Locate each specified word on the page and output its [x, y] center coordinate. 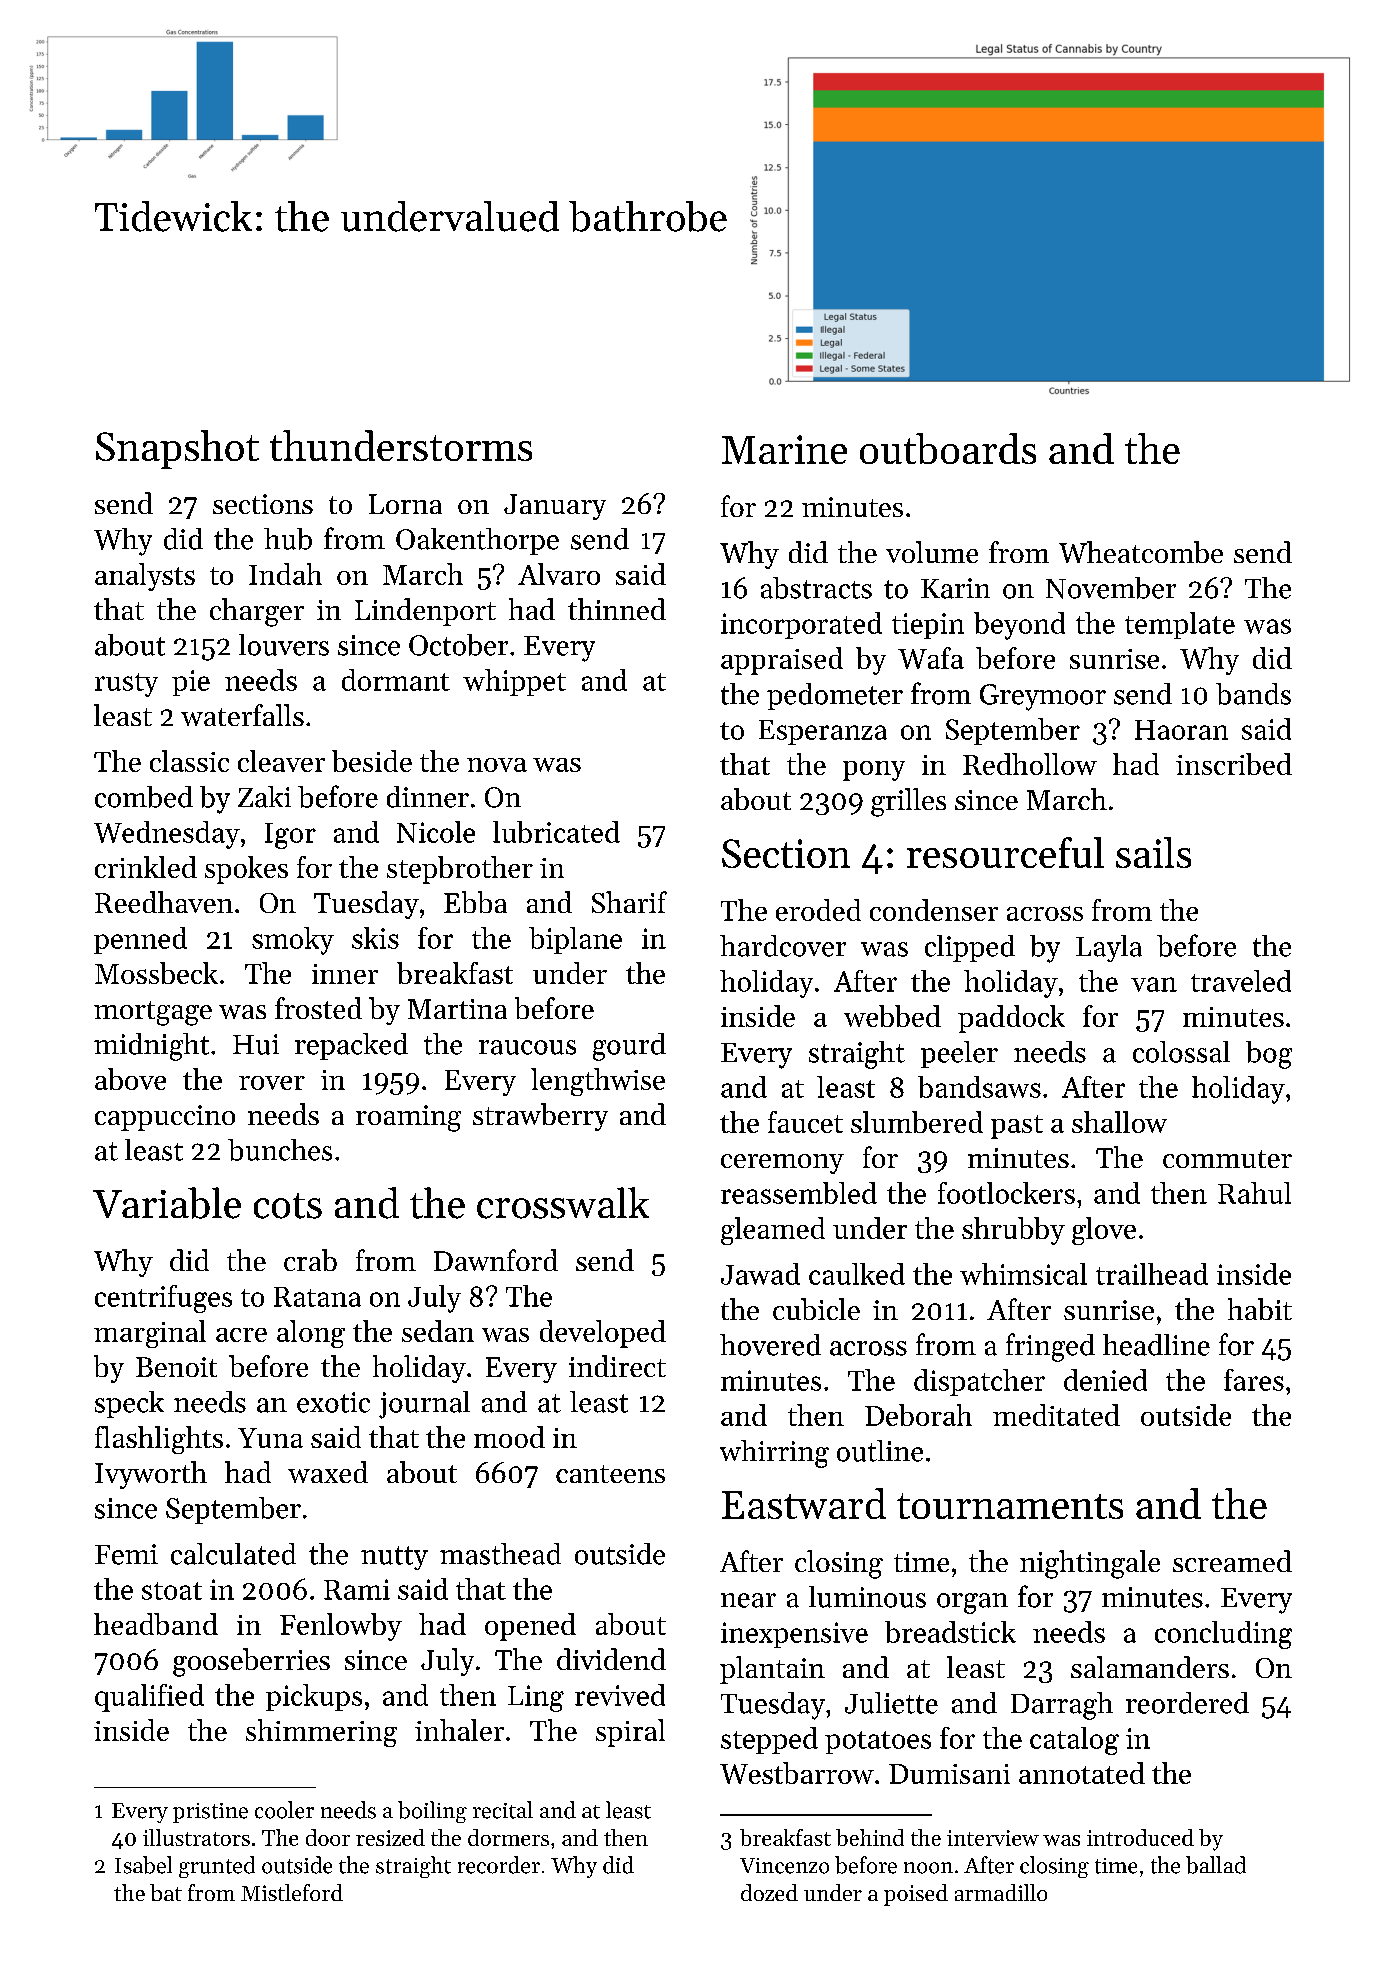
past [1017, 1127]
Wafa [931, 658]
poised [916, 1895]
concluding [1223, 1635]
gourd [629, 1047]
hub [288, 539]
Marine [784, 449]
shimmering [321, 1733]
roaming [408, 1118]
